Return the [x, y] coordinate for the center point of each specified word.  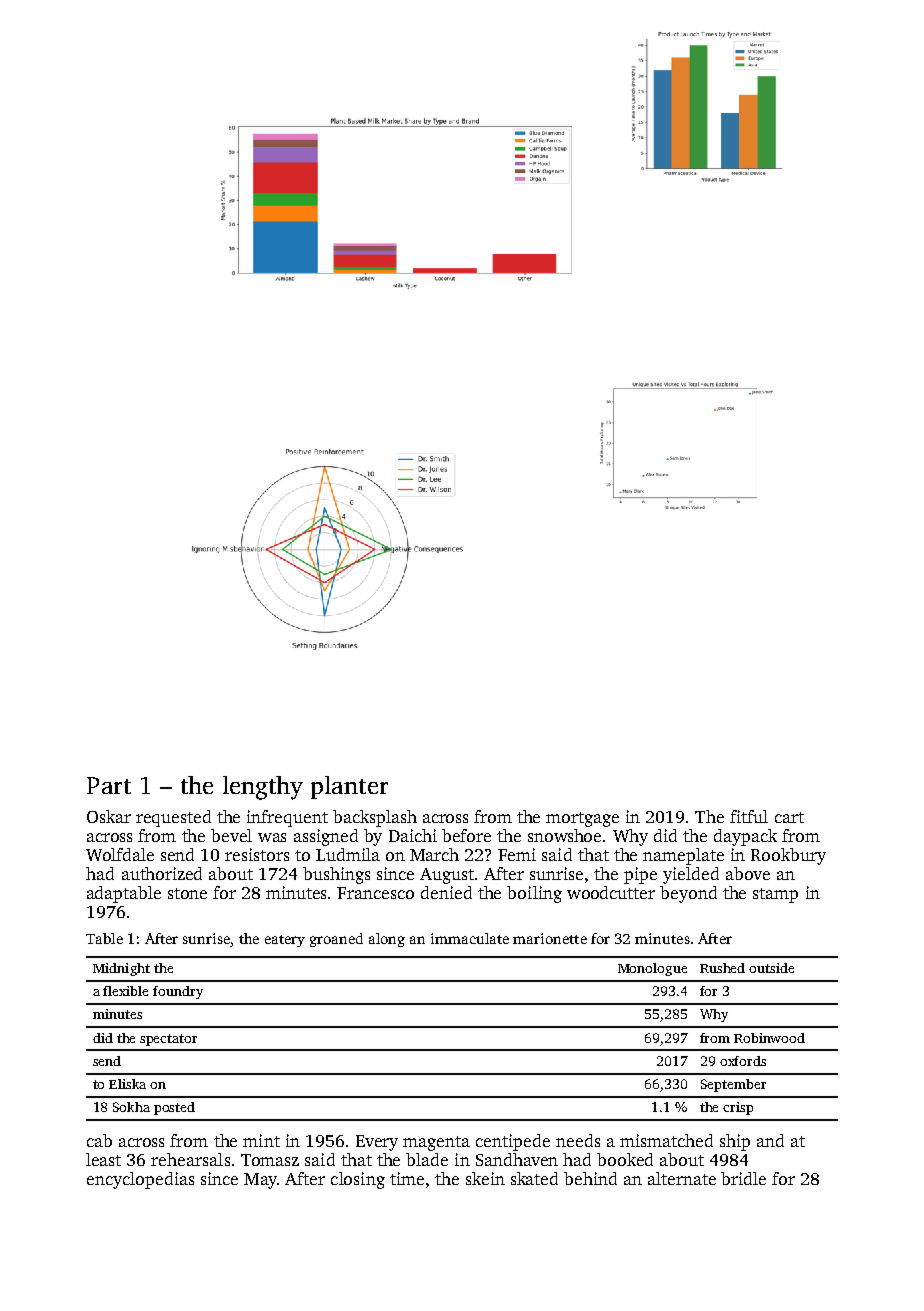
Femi [517, 854]
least [103, 1159]
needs [578, 1140]
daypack [745, 837]
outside [771, 968]
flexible [125, 991]
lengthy [263, 788]
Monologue [652, 969]
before [466, 835]
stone [187, 893]
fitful [749, 816]
